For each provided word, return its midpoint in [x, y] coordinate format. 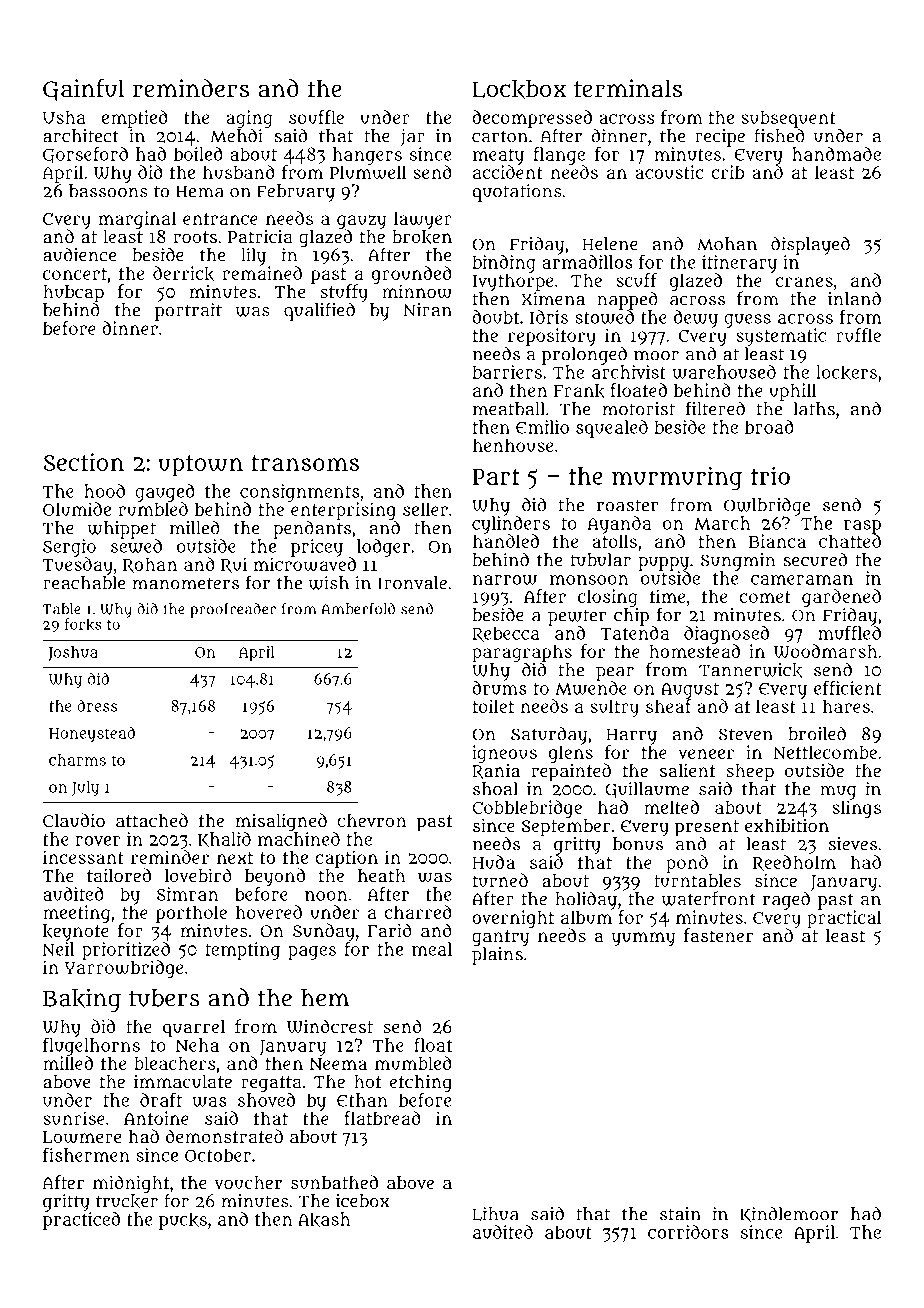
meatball [509, 409]
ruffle [858, 335]
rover [98, 841]
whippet [122, 530]
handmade [836, 154]
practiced [81, 1221]
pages [312, 953]
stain [680, 1214]
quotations [517, 193]
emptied [135, 119]
